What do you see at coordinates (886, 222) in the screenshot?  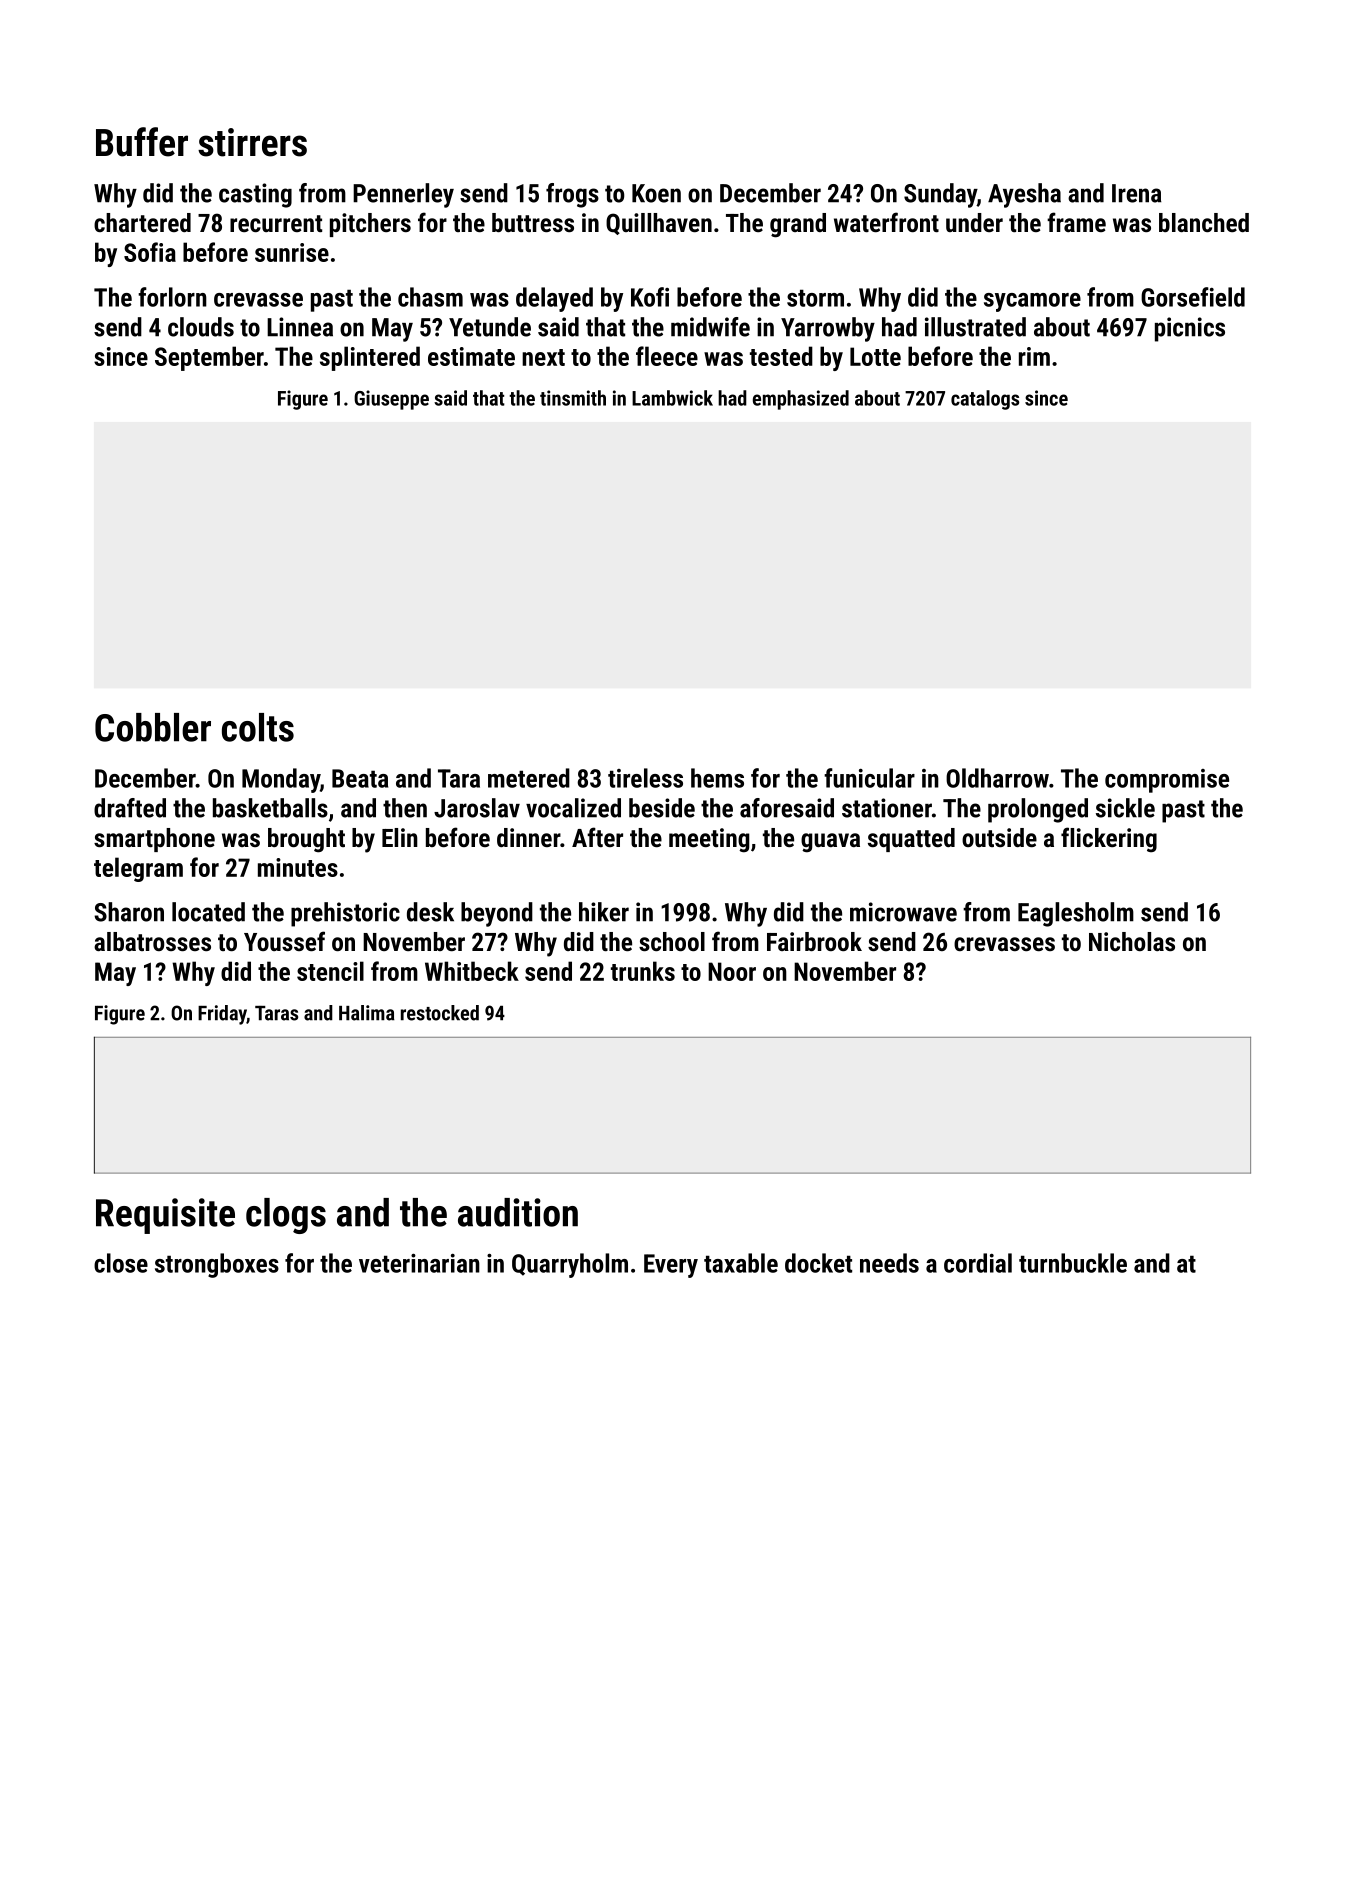 I see `waterfront` at bounding box center [886, 222].
